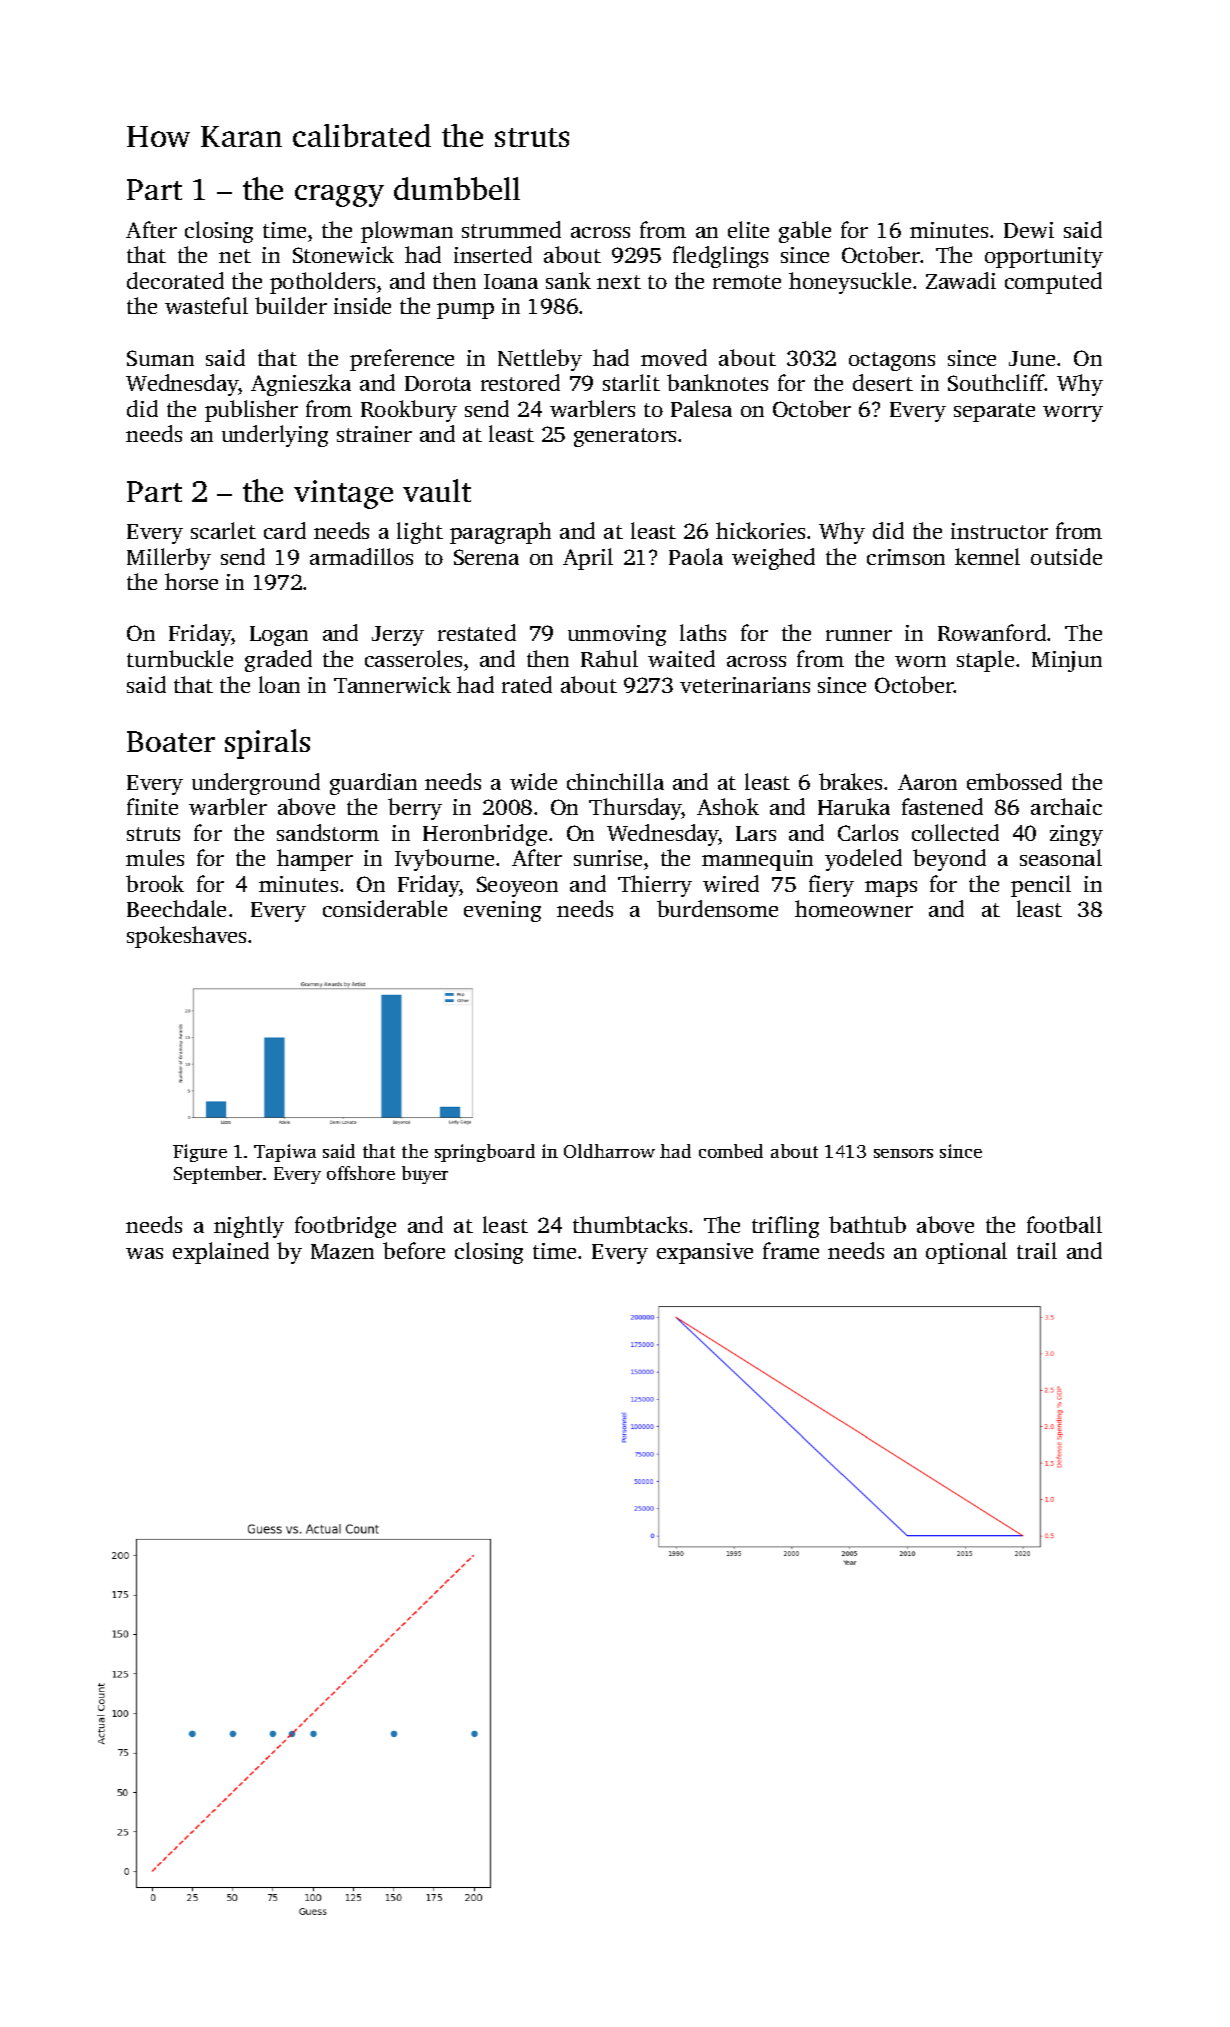  Describe the element at coordinates (191, 581) in the screenshot. I see `horse` at that location.
